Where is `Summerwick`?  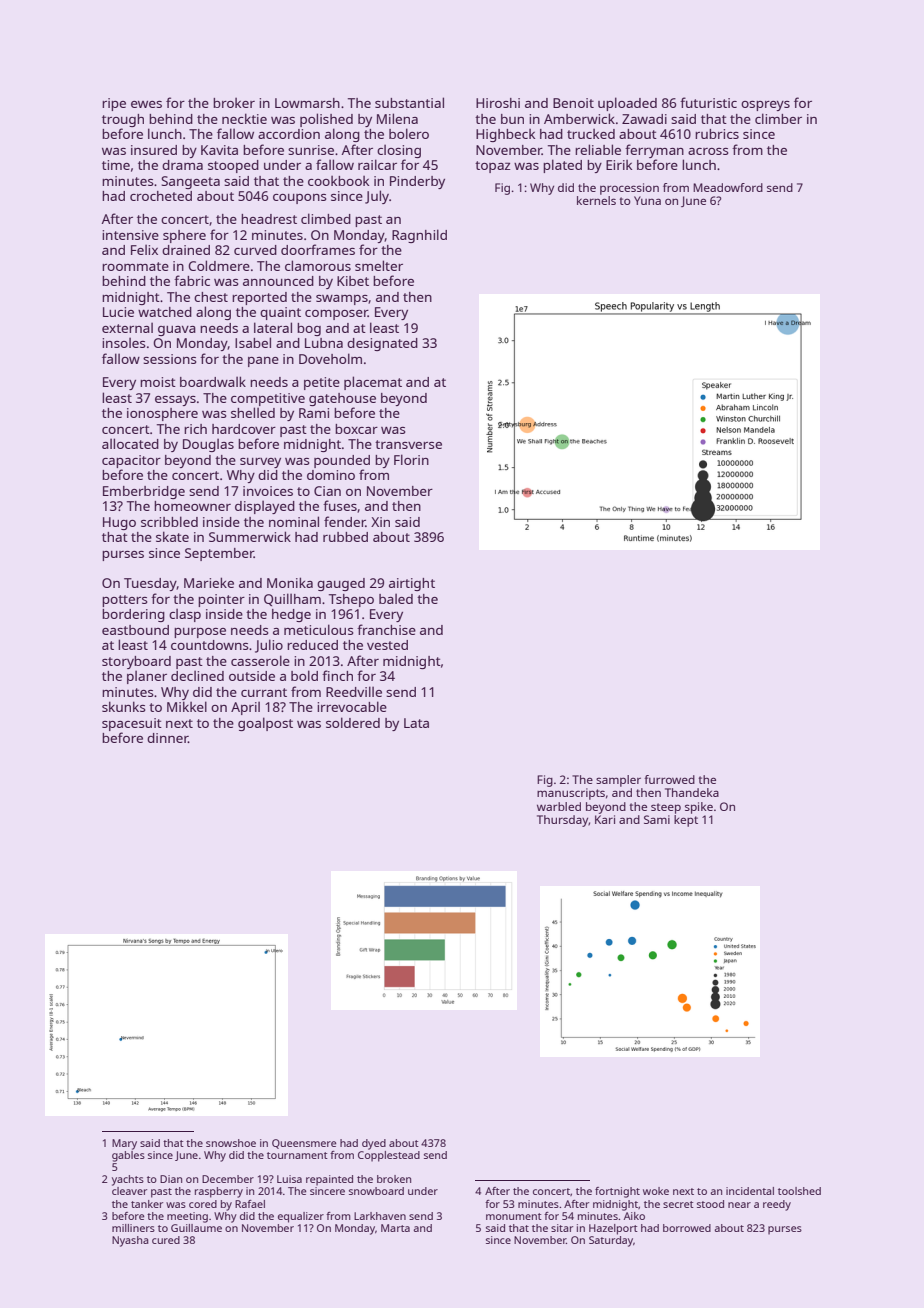
Summerwick is located at coordinates (250, 536).
